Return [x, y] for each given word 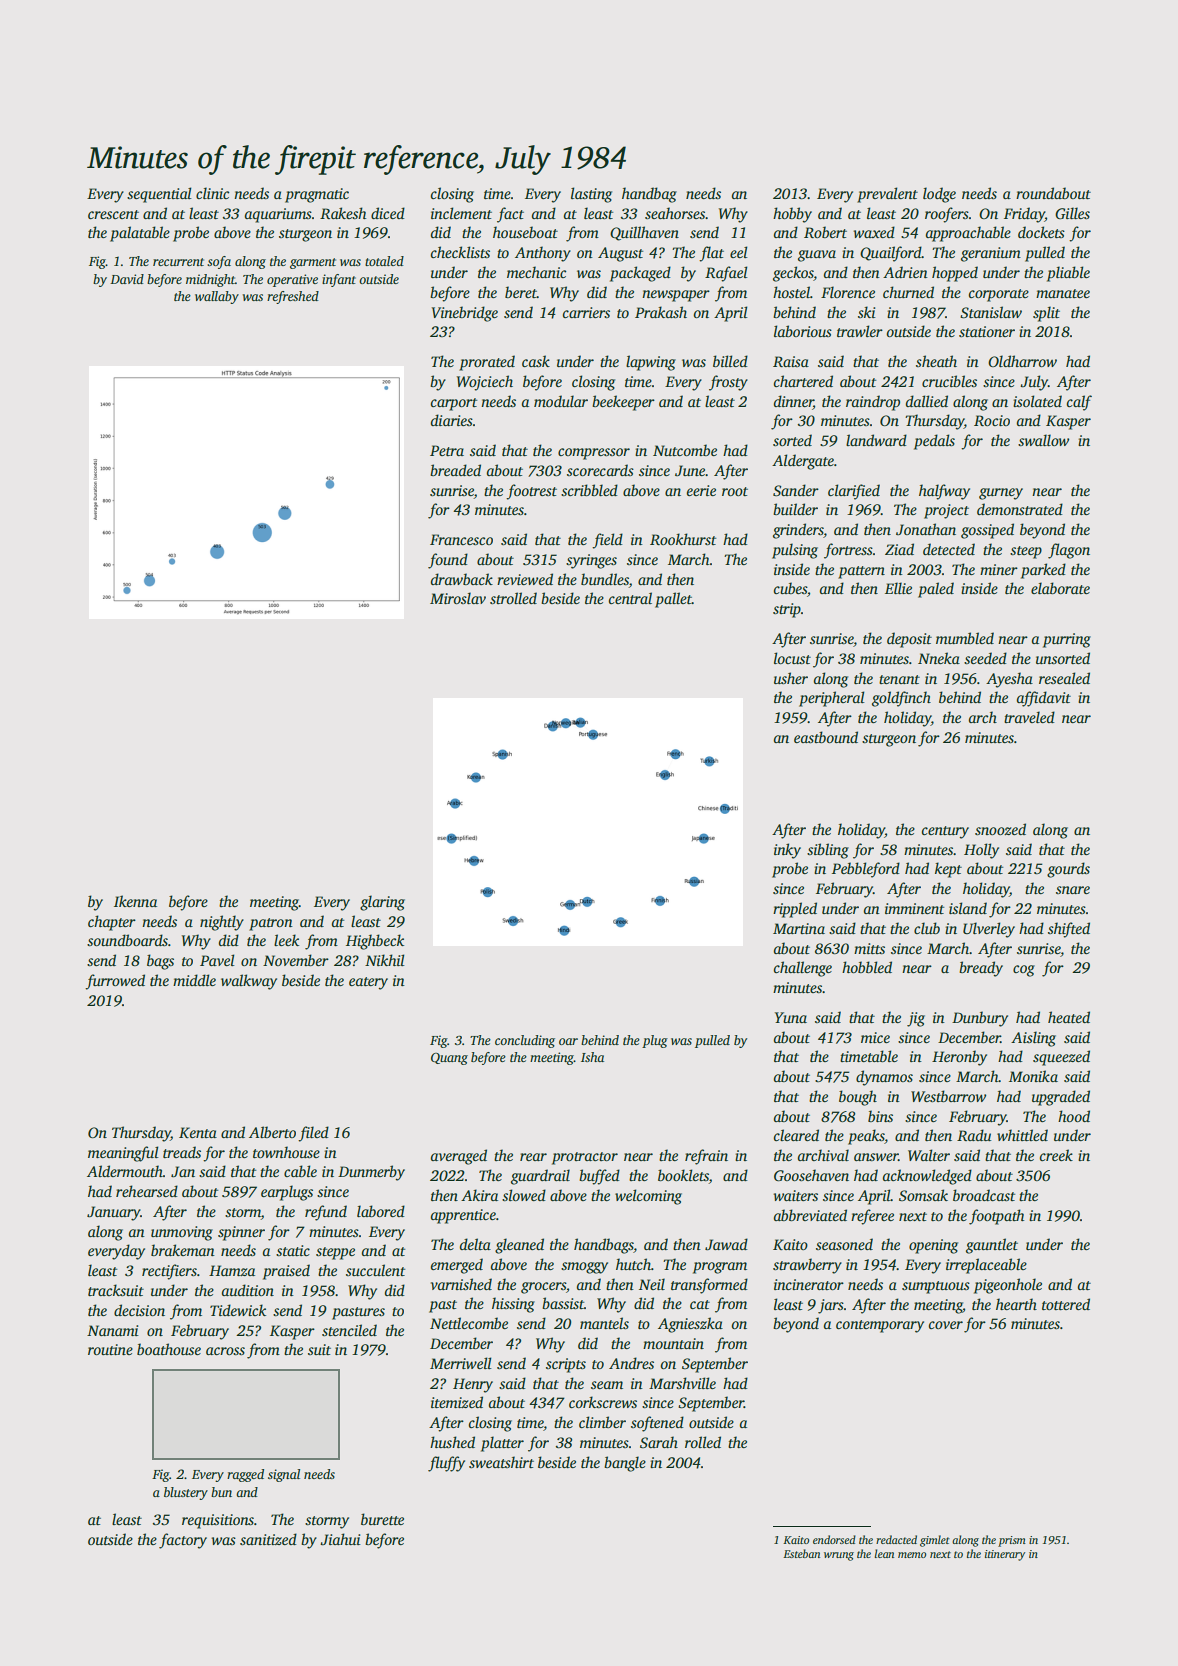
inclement [461, 213]
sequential [159, 195]
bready [981, 969]
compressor [594, 454]
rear [533, 1157]
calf [1079, 403]
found [448, 561]
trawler [860, 331]
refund [326, 1213]
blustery [186, 1493]
